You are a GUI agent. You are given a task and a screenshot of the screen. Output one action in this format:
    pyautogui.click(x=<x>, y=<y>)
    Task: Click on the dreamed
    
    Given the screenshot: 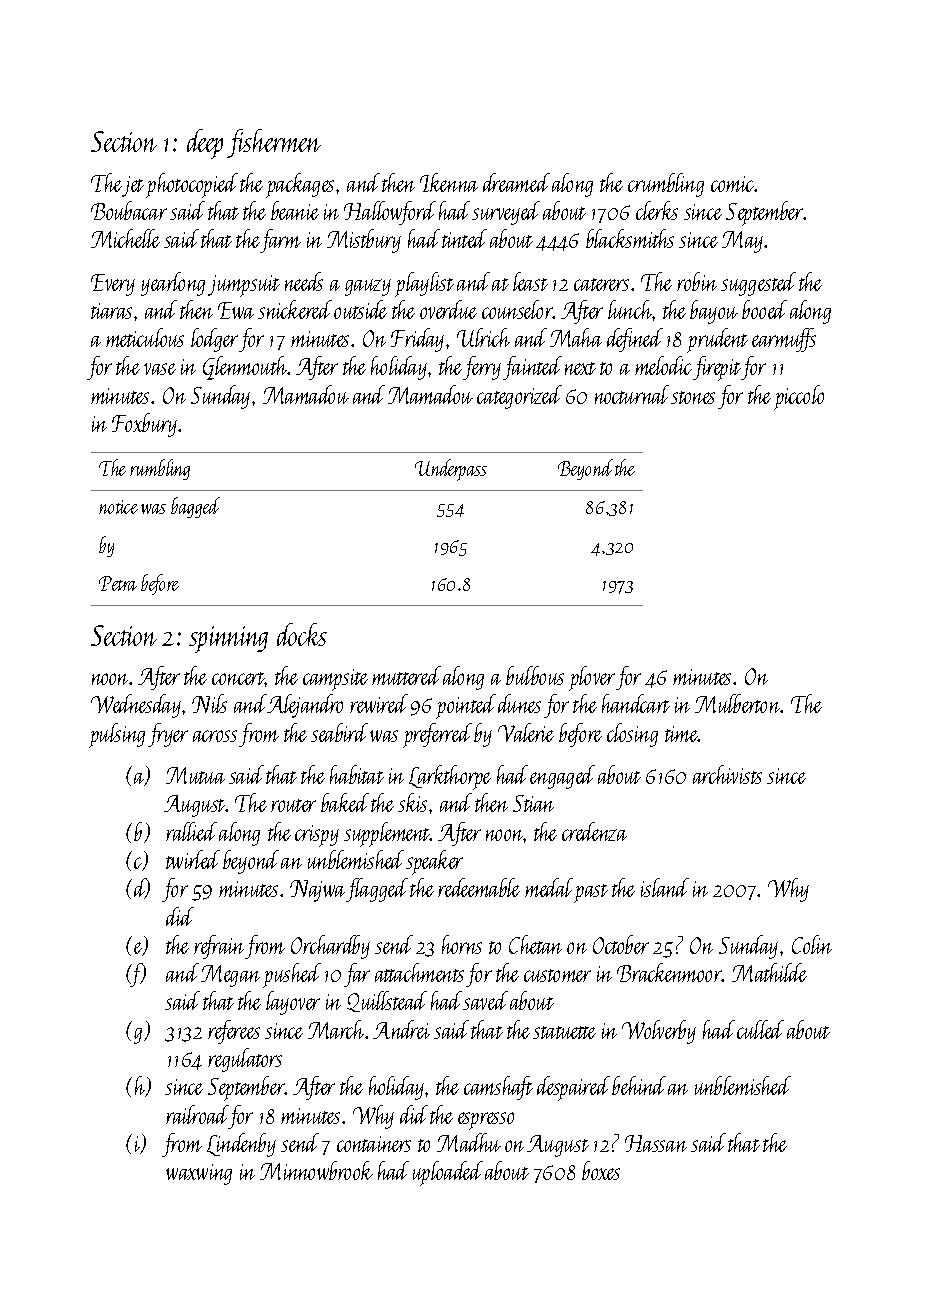 What is the action you would take?
    pyautogui.click(x=516, y=182)
